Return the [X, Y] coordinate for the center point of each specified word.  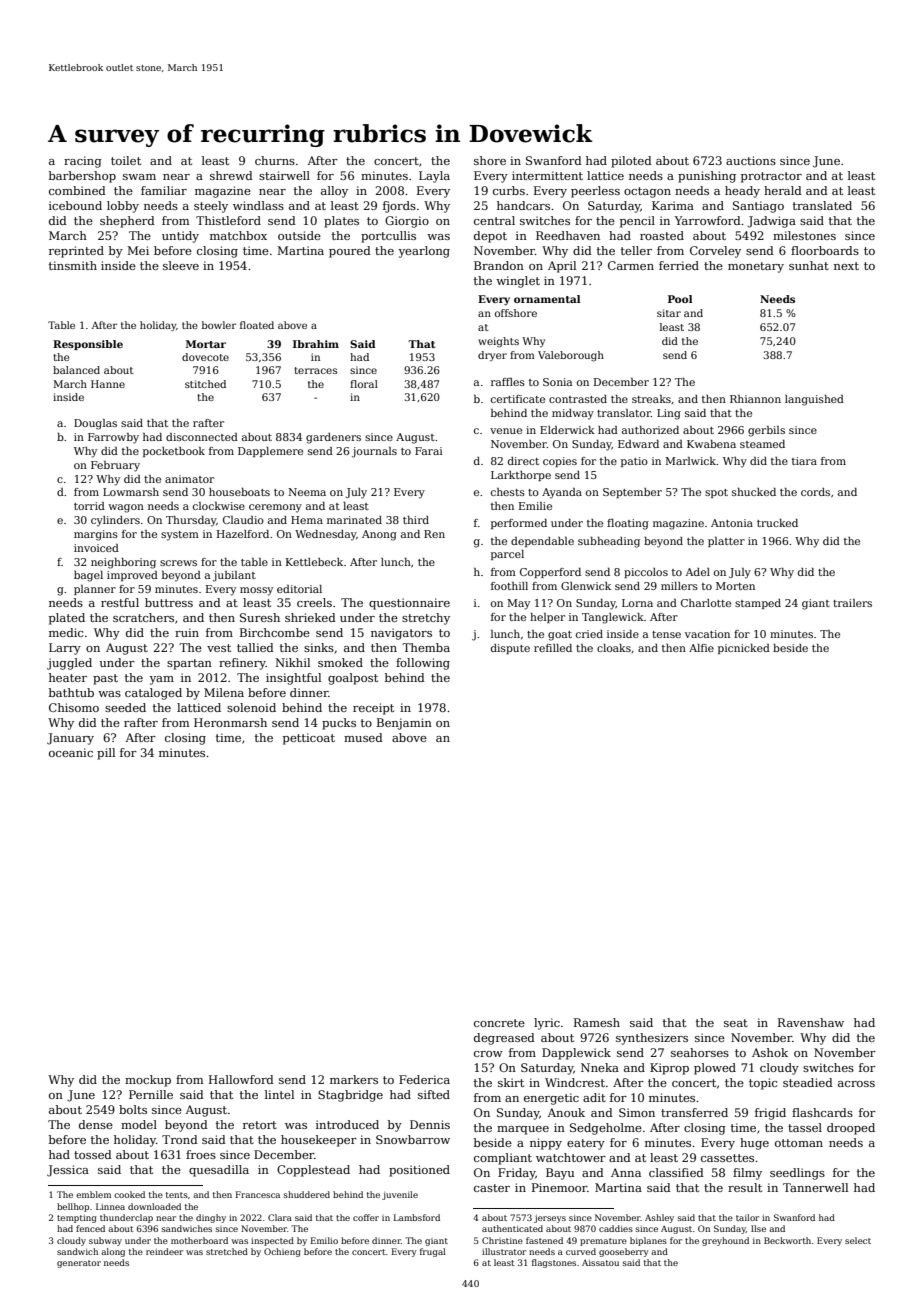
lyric [547, 1024]
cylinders [115, 521]
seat [736, 1023]
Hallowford [241, 1079]
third [416, 520]
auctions [751, 160]
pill [106, 754]
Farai [429, 451]
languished [814, 400]
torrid [89, 506]
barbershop [82, 177]
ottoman [799, 1143]
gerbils [766, 431]
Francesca [257, 1194]
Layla [434, 177]
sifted [434, 1094]
